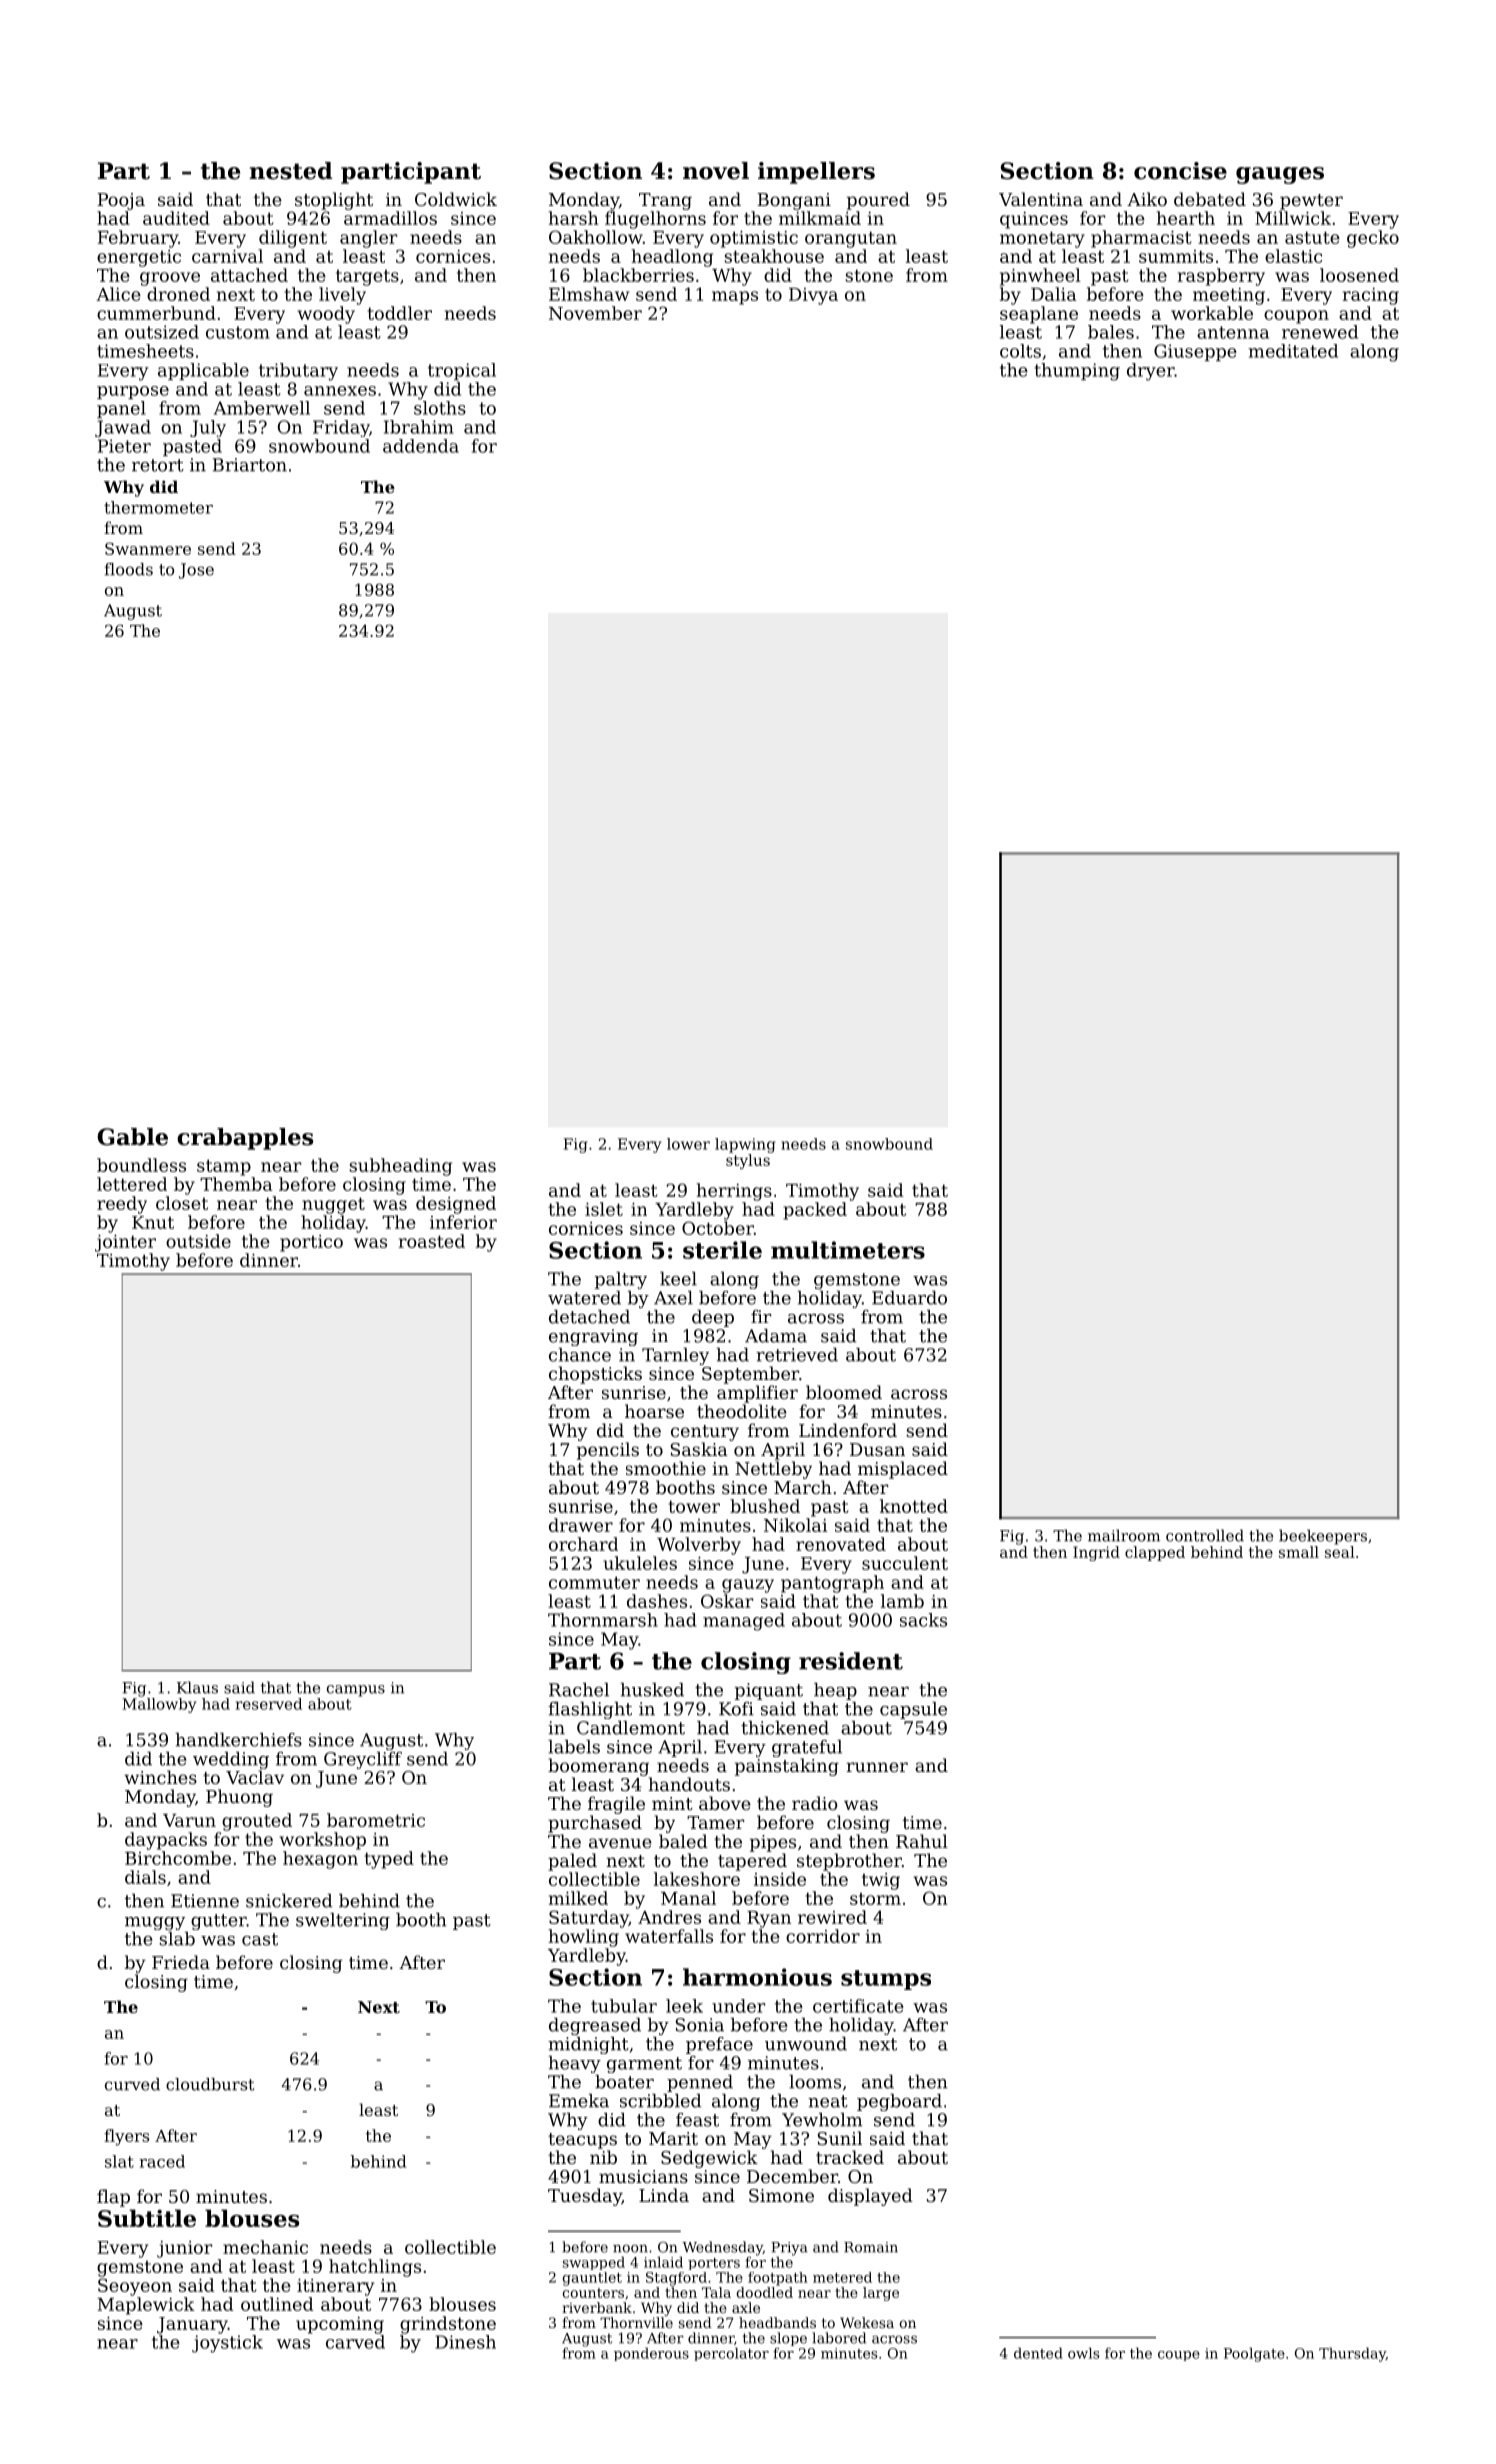 This screenshot has height=2464, width=1496. What do you see at coordinates (146, 2306) in the screenshot?
I see `Maplewick` at bounding box center [146, 2306].
